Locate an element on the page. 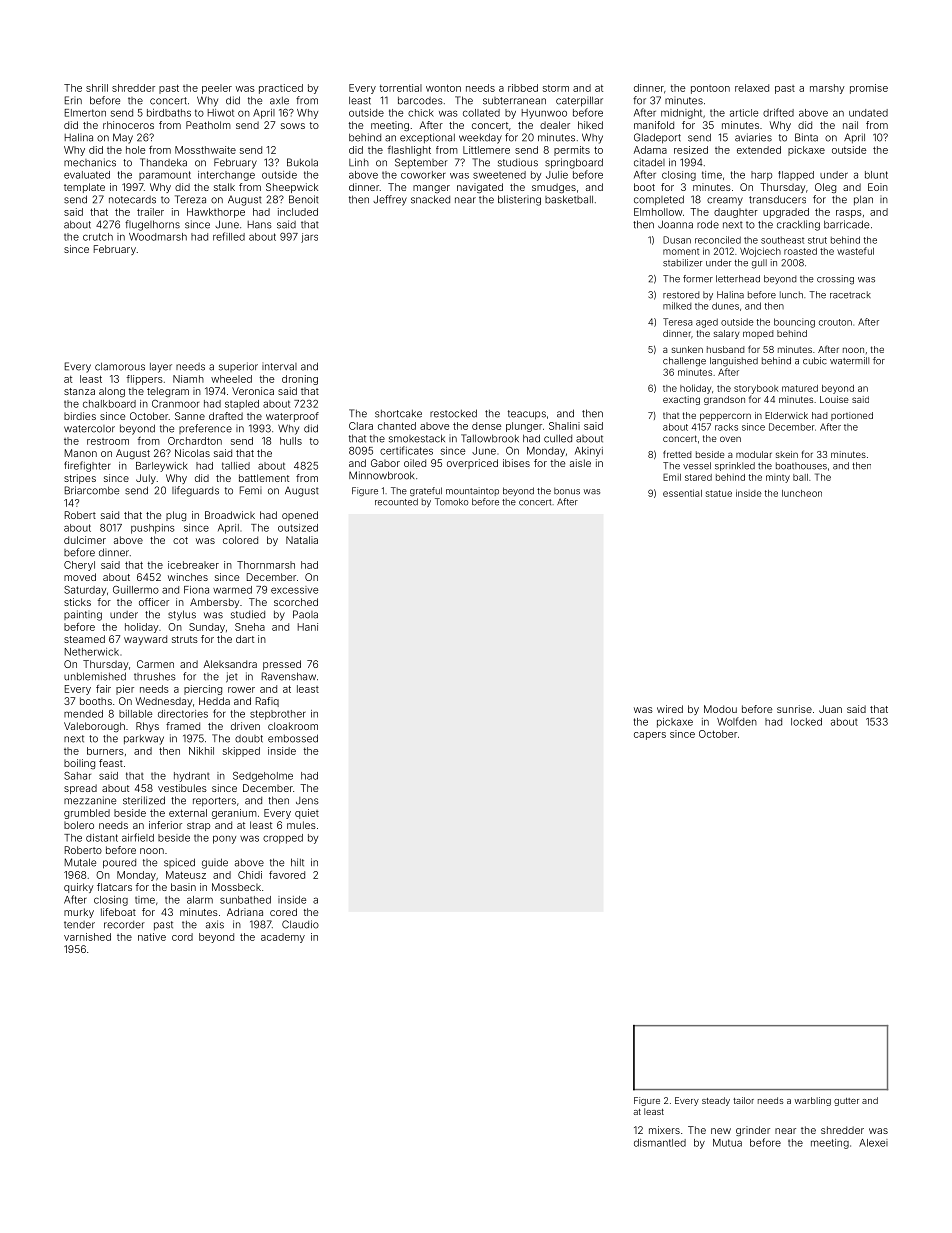 The height and width of the image is (1233, 952). Claudio is located at coordinates (300, 924).
